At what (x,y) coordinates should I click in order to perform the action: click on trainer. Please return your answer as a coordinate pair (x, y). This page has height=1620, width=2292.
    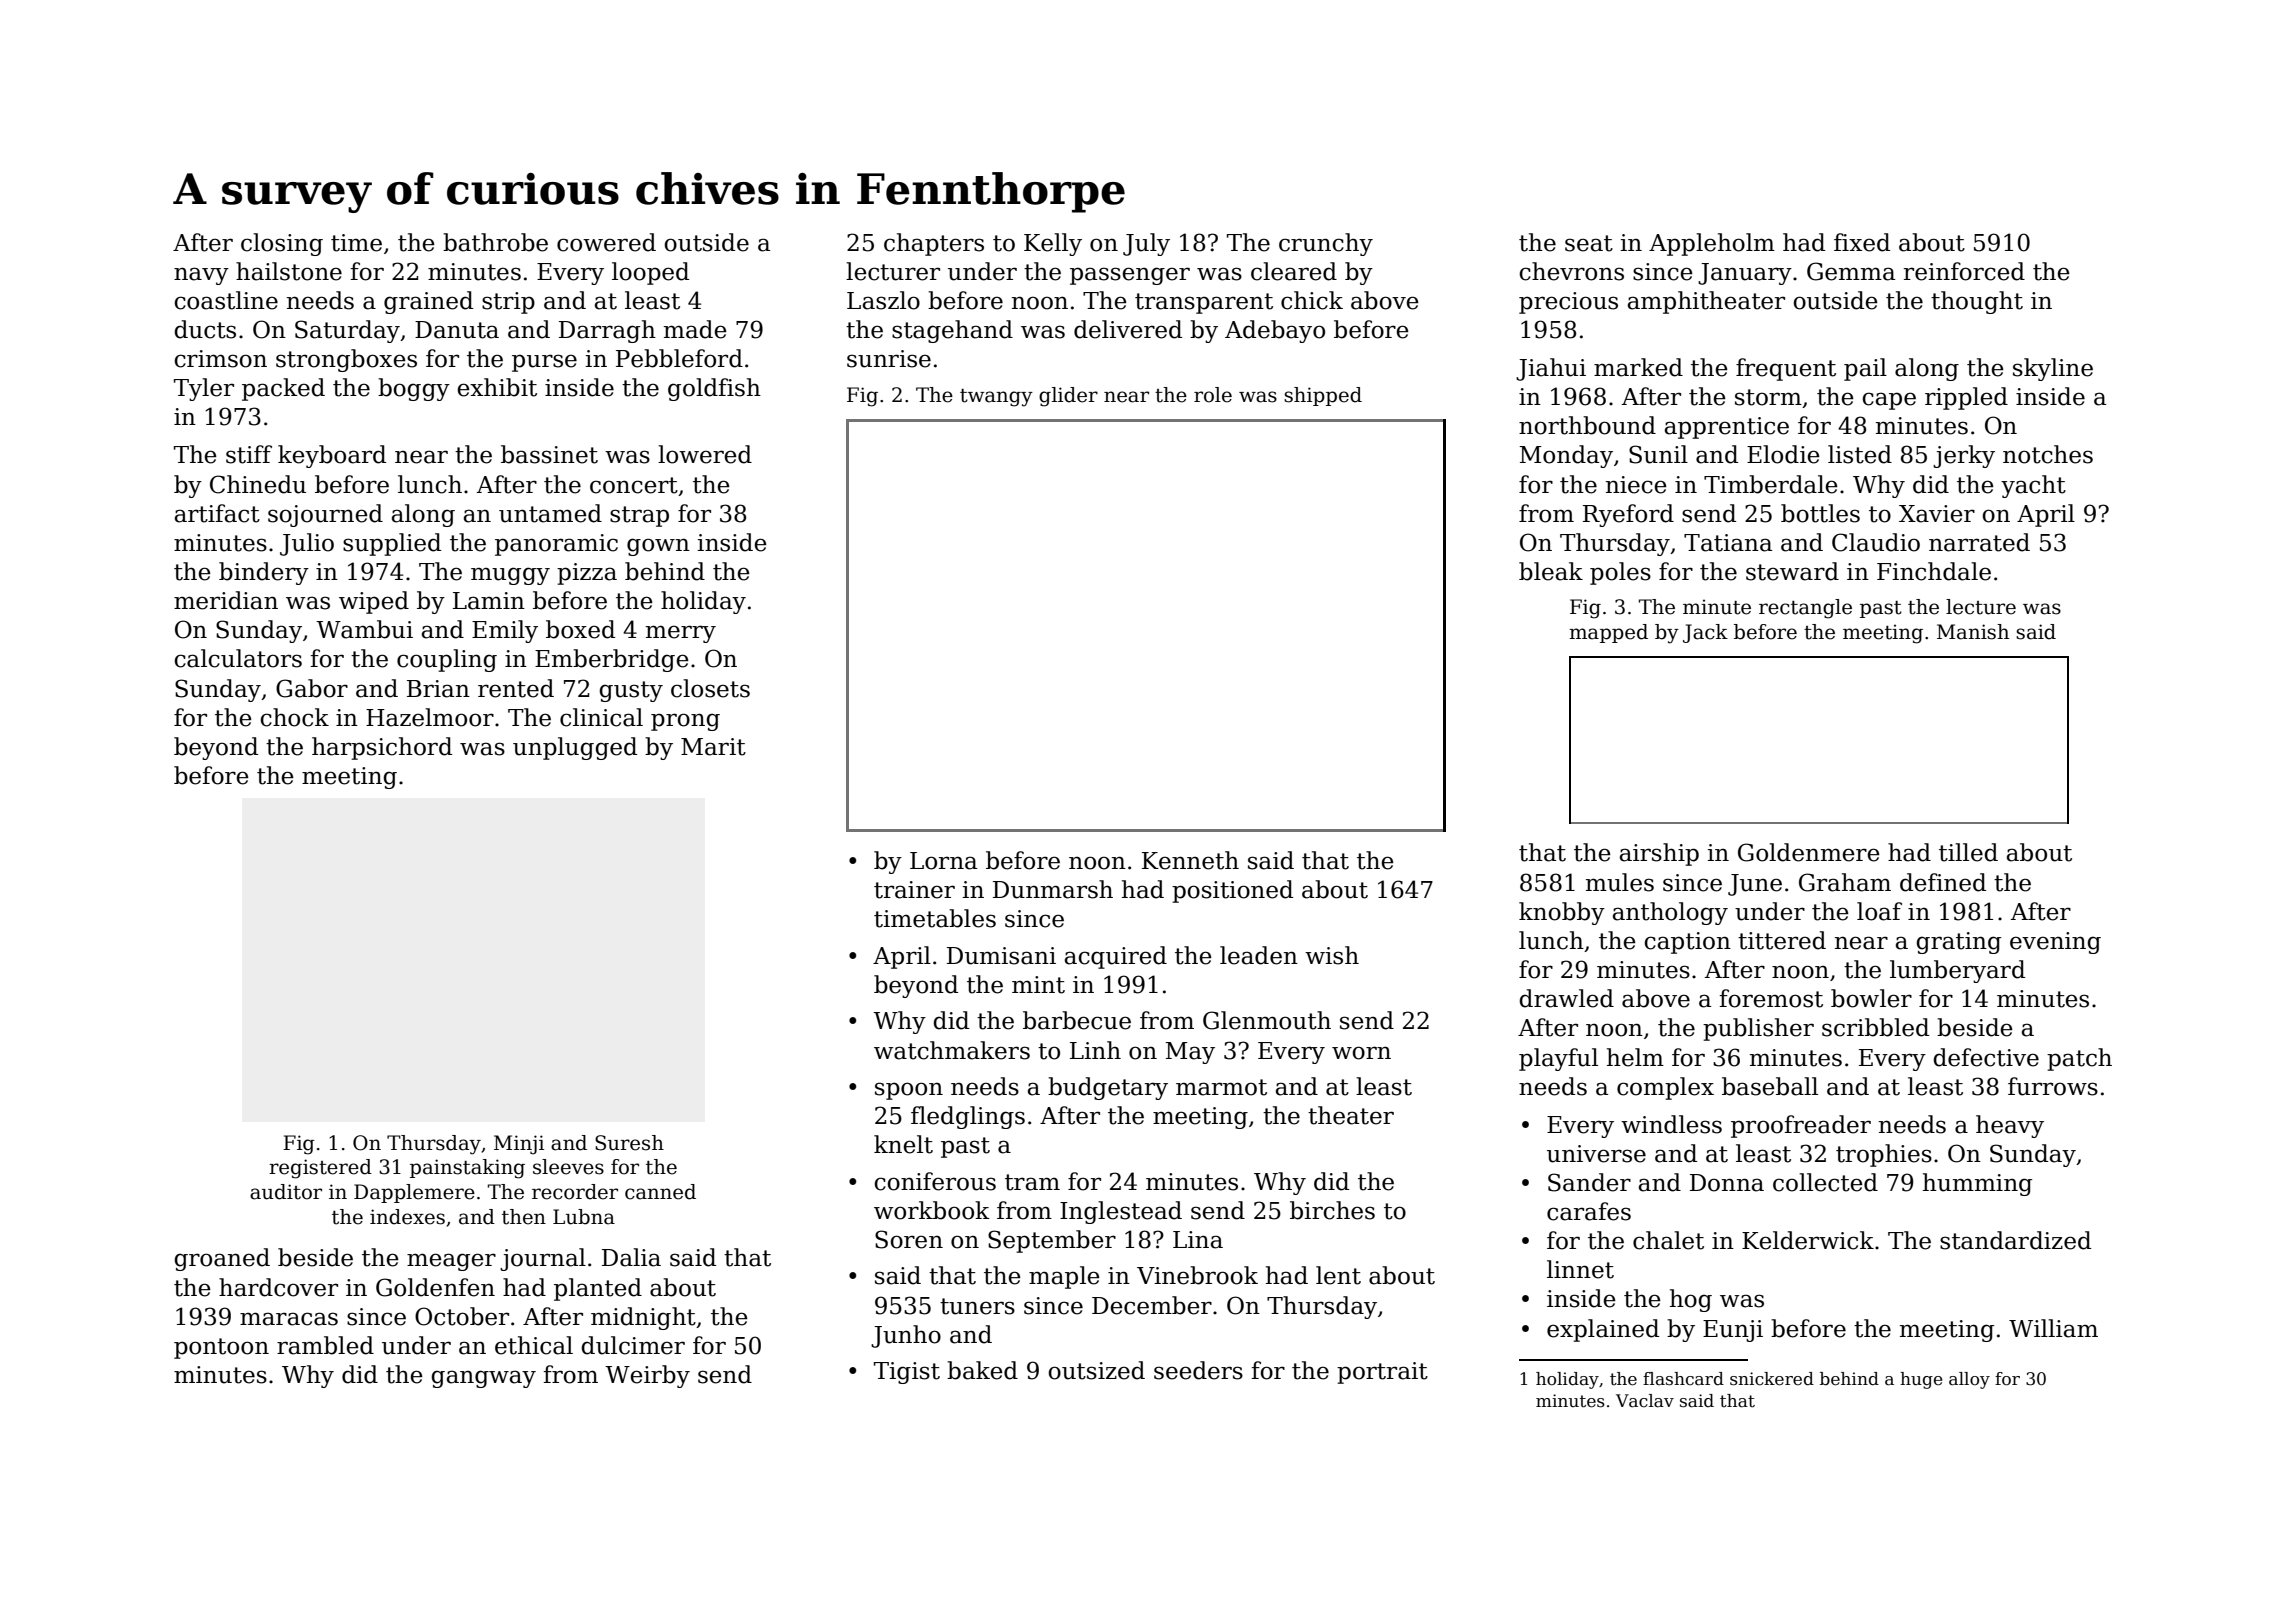
    Looking at the image, I should click on (914, 890).
